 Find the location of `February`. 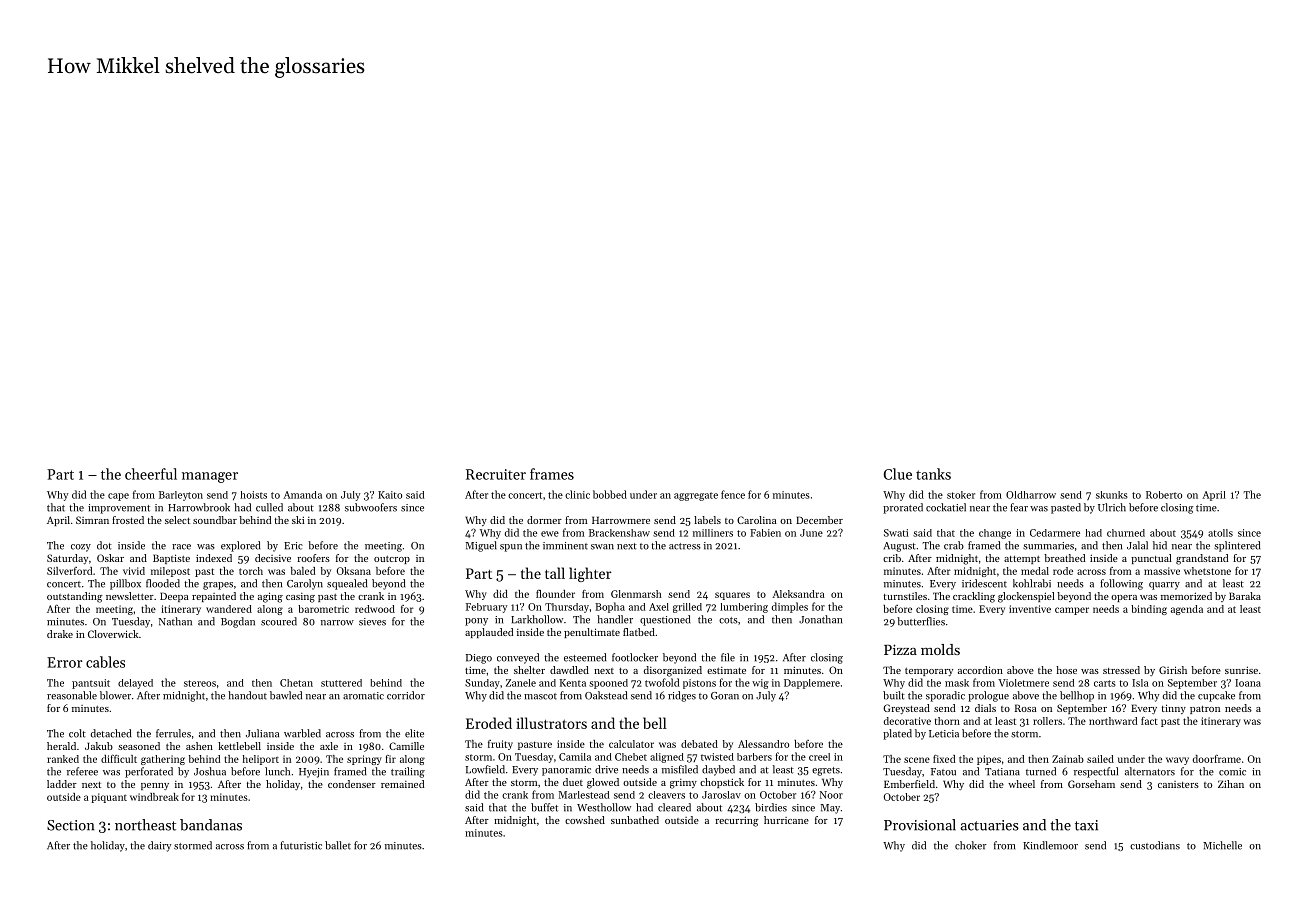

February is located at coordinates (486, 608).
